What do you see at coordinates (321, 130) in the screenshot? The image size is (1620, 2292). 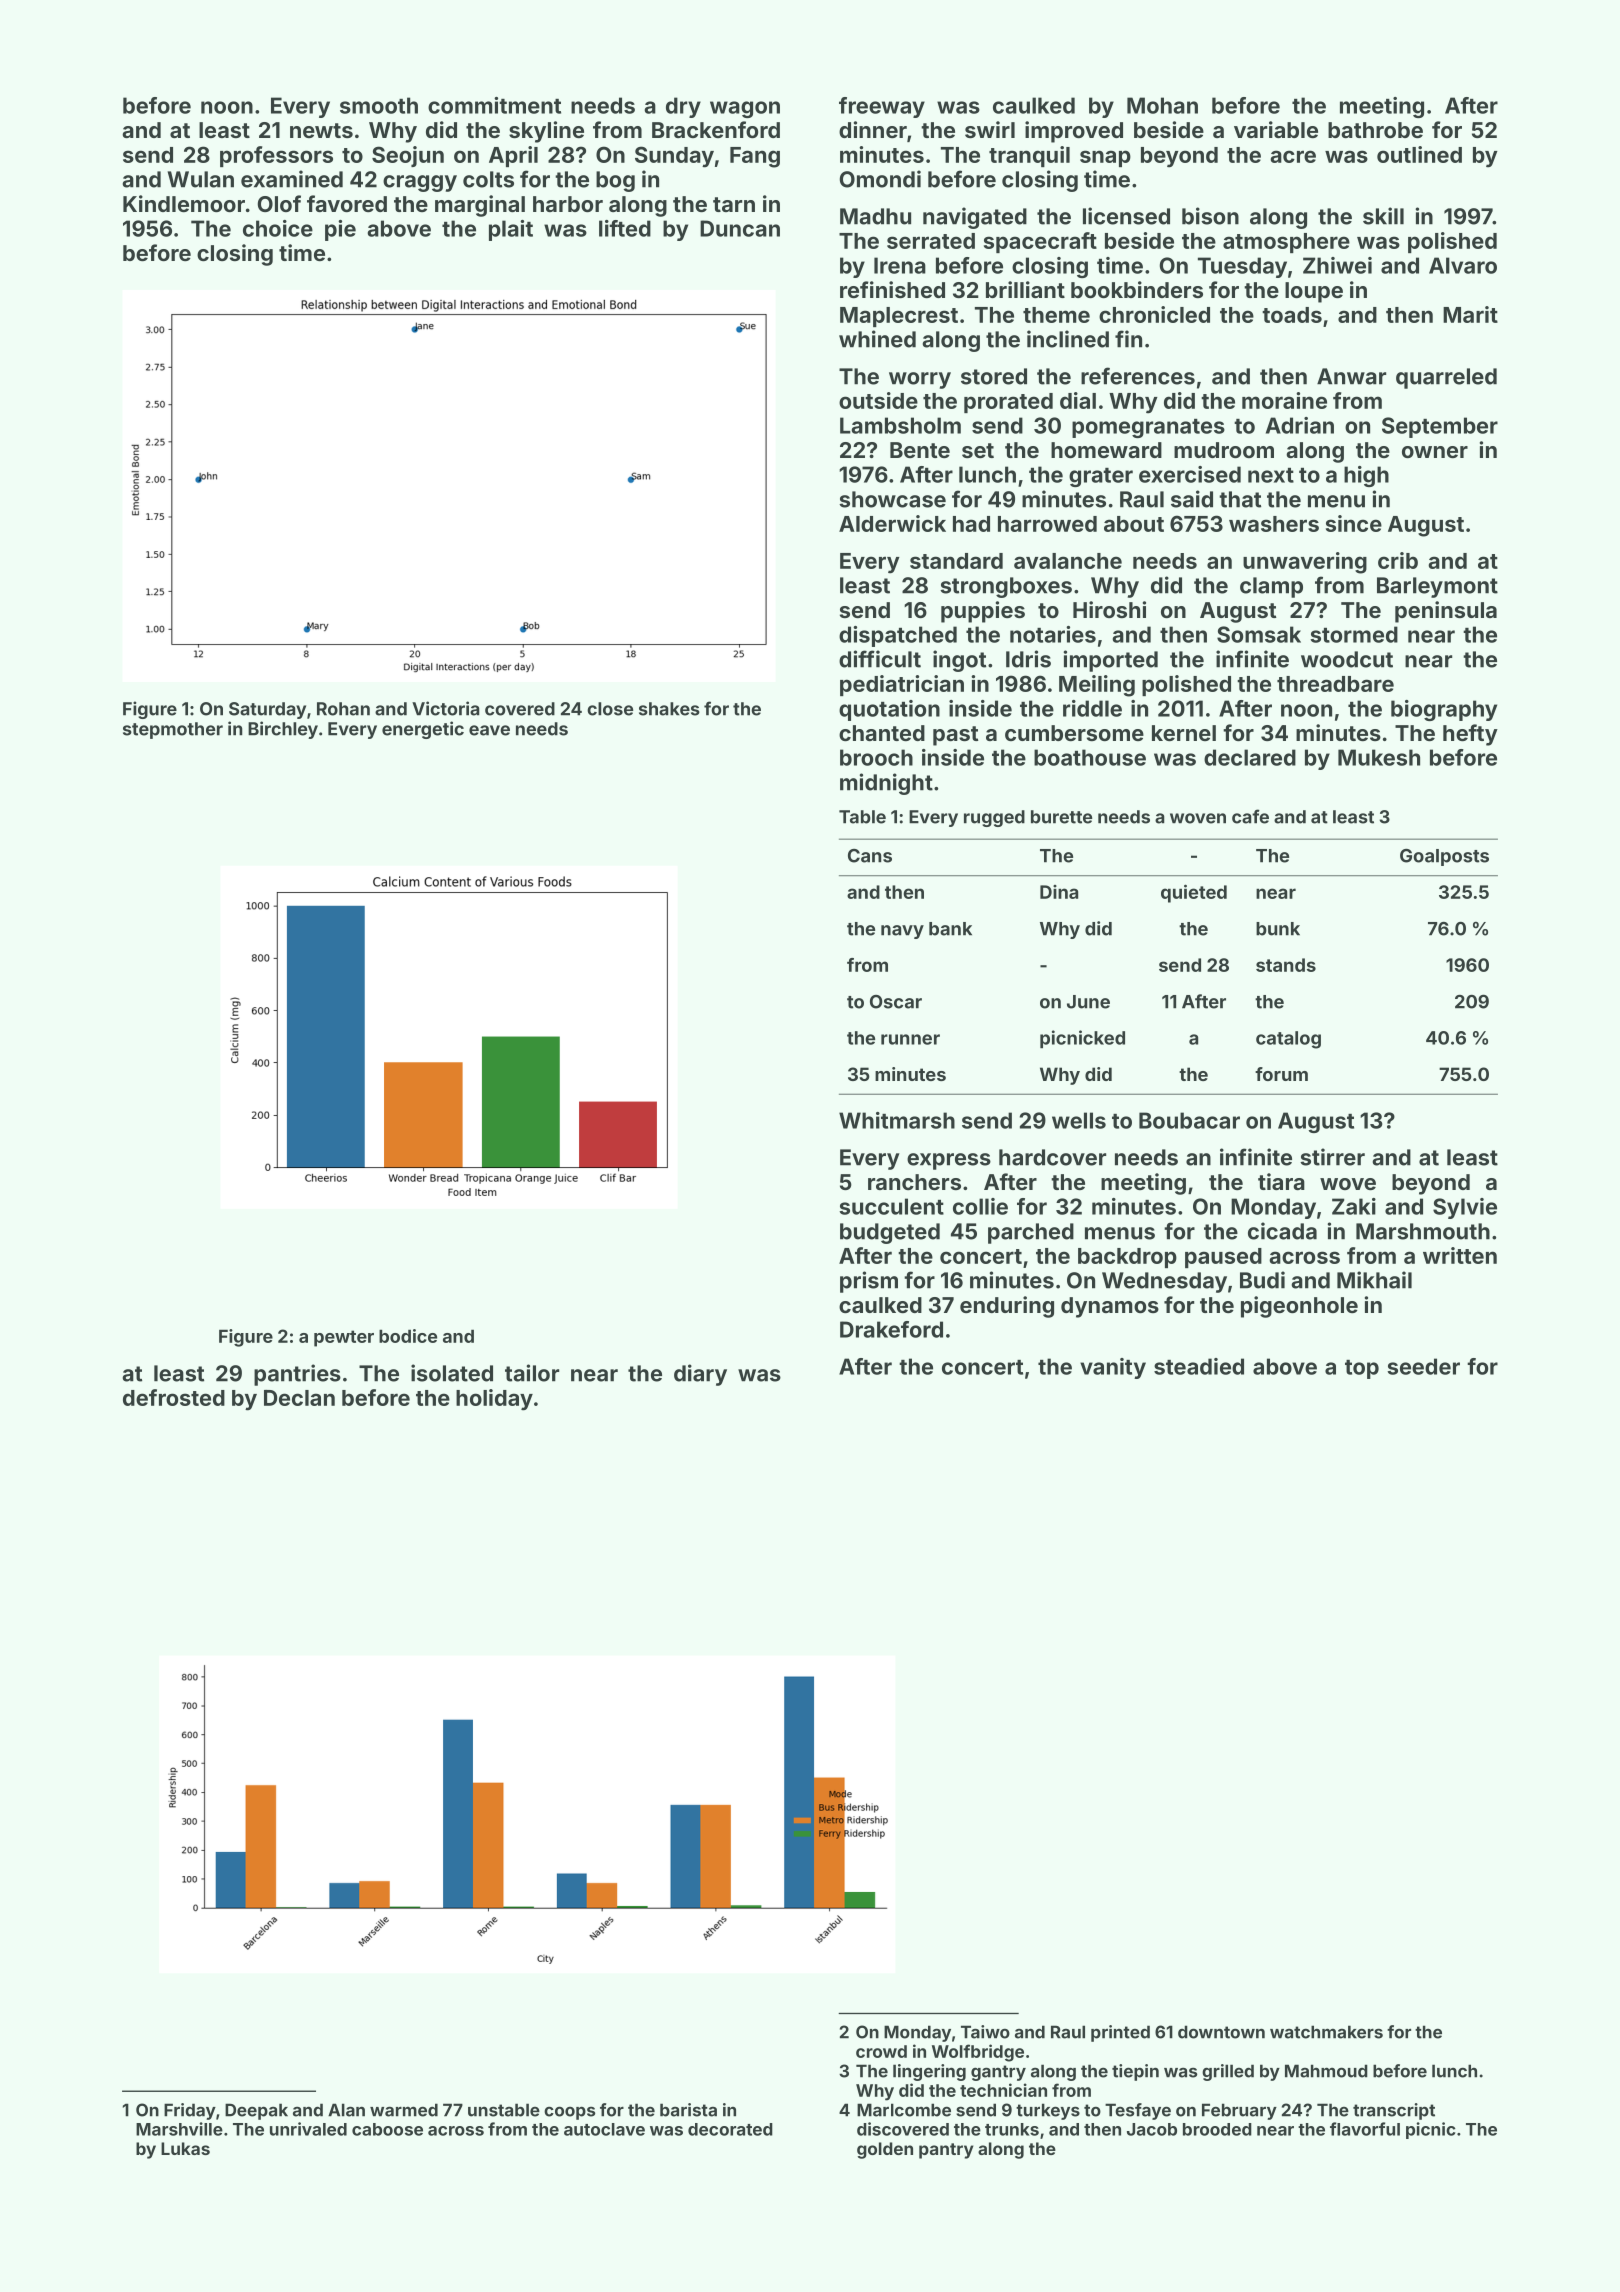 I see `newts` at bounding box center [321, 130].
